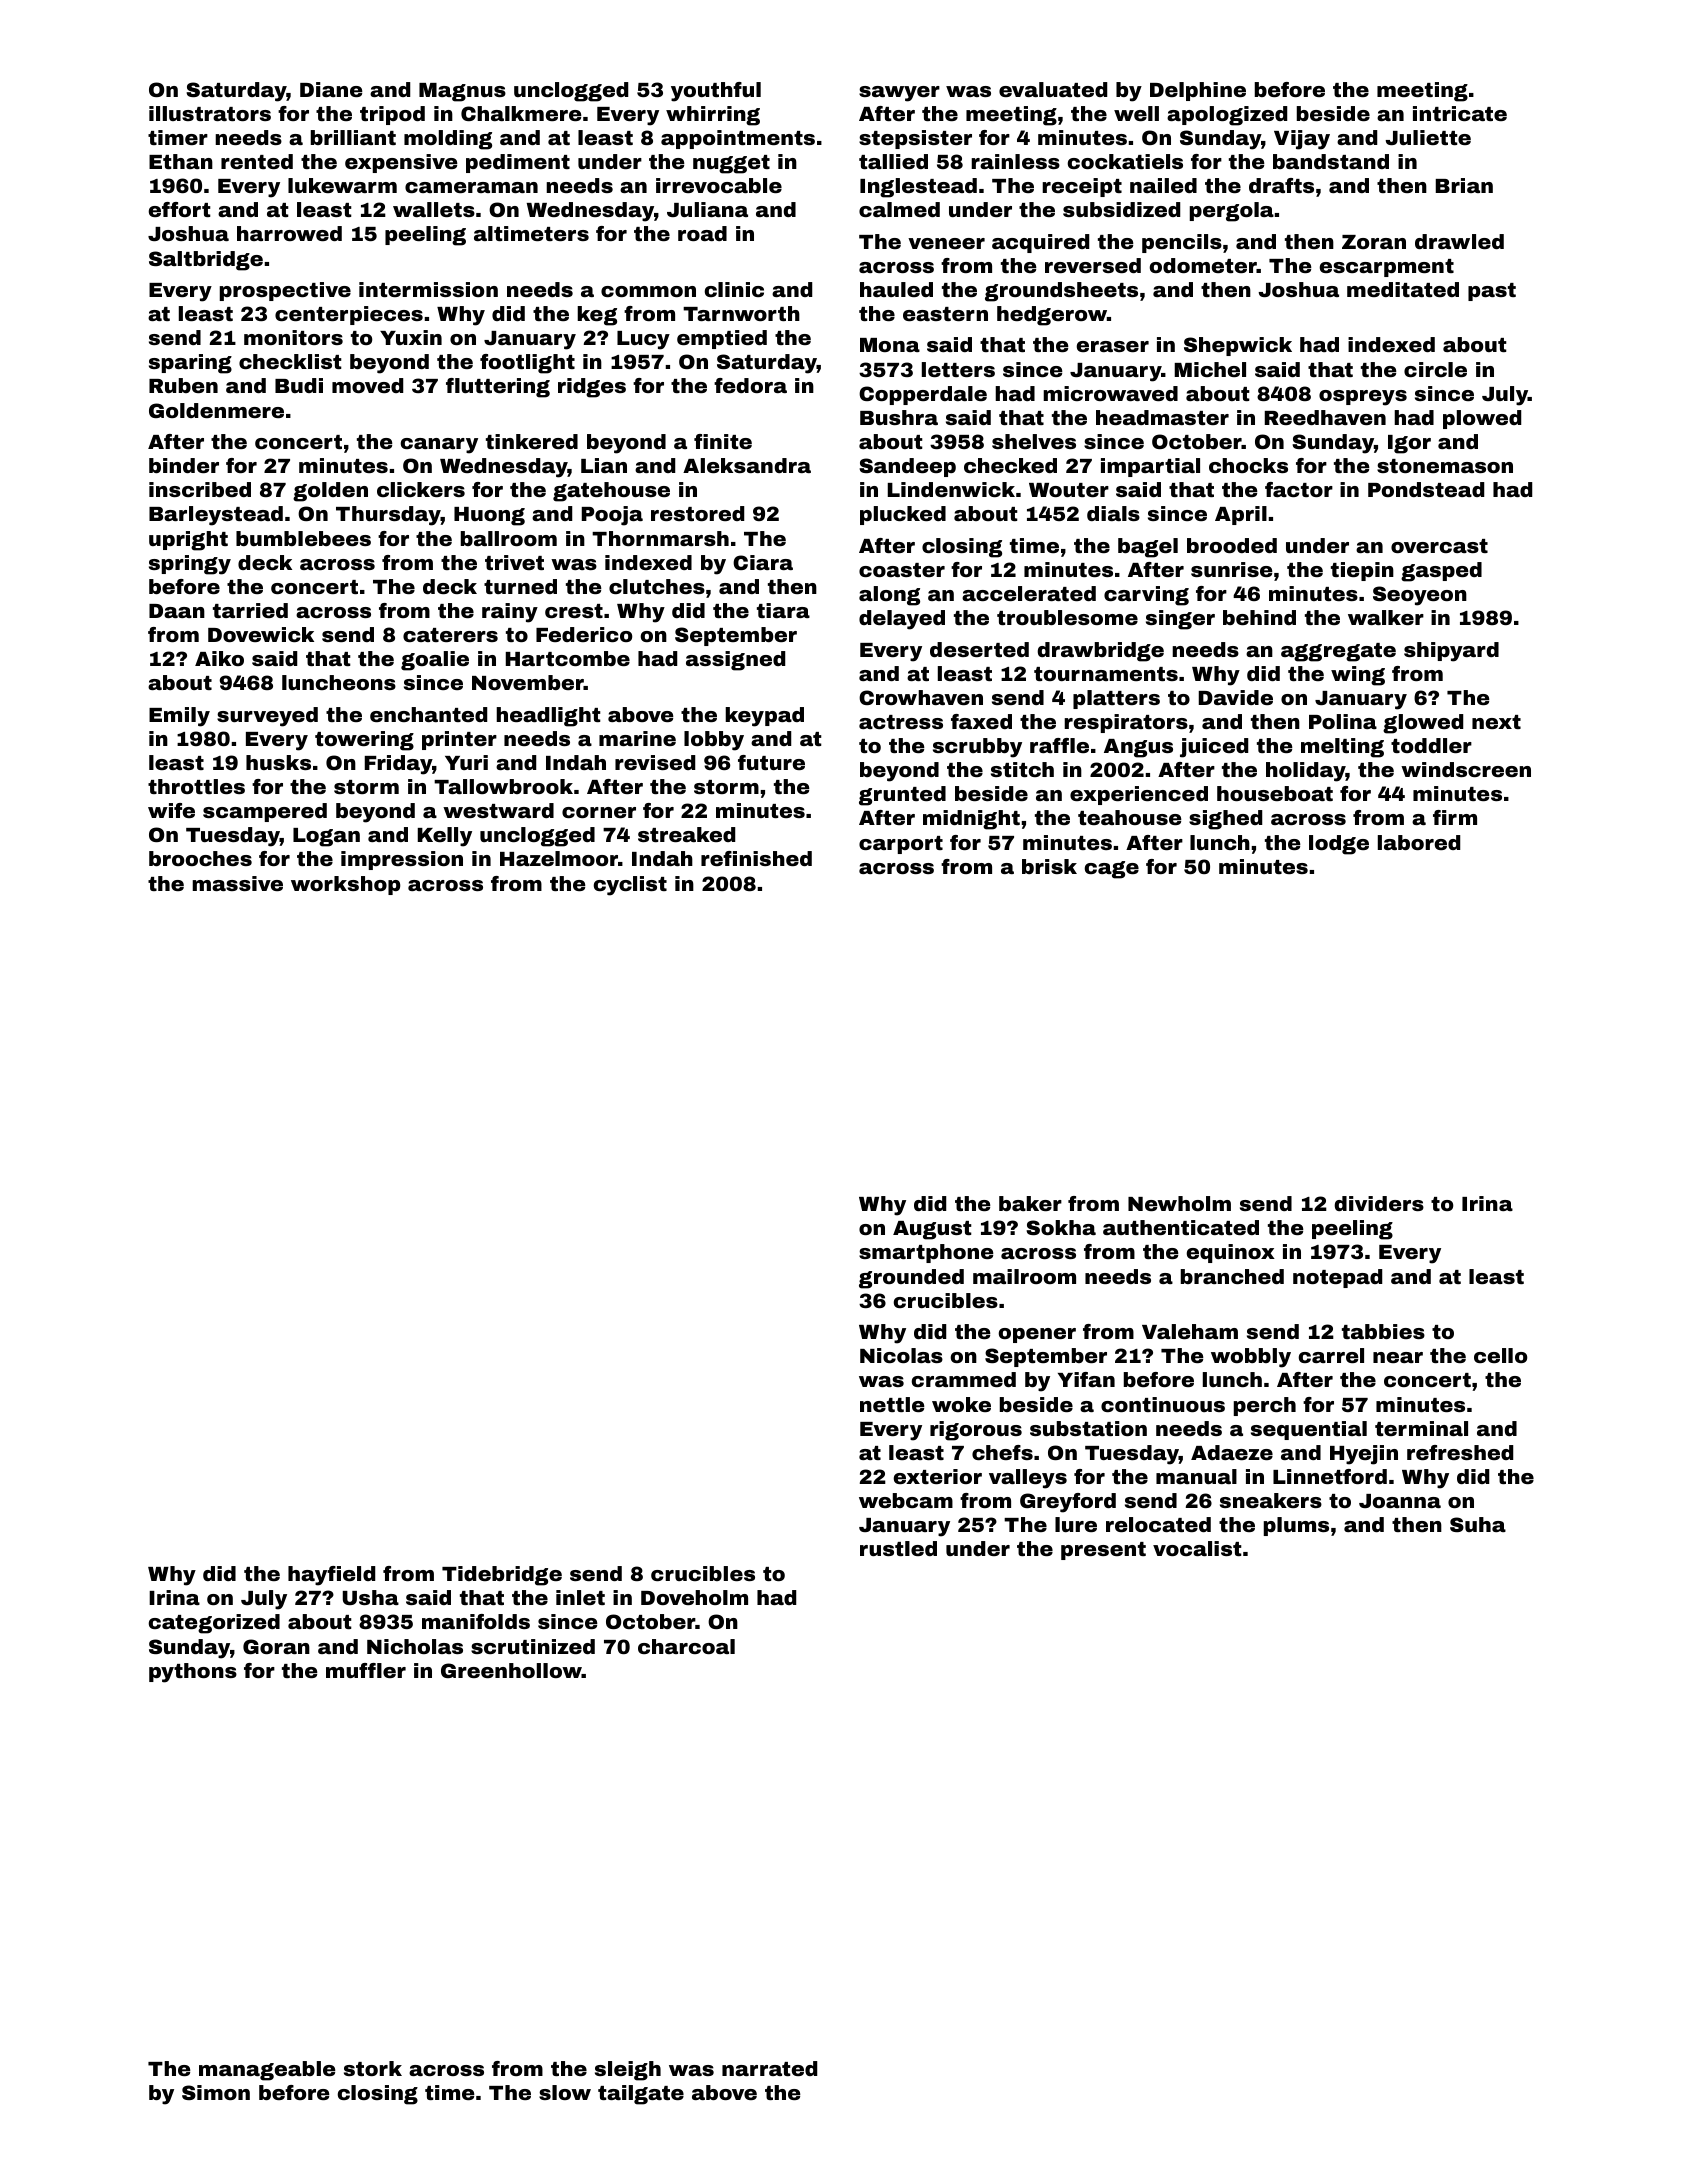 The height and width of the page is (2178, 1683). Describe the element at coordinates (1419, 842) in the page. I see `labored` at that location.
